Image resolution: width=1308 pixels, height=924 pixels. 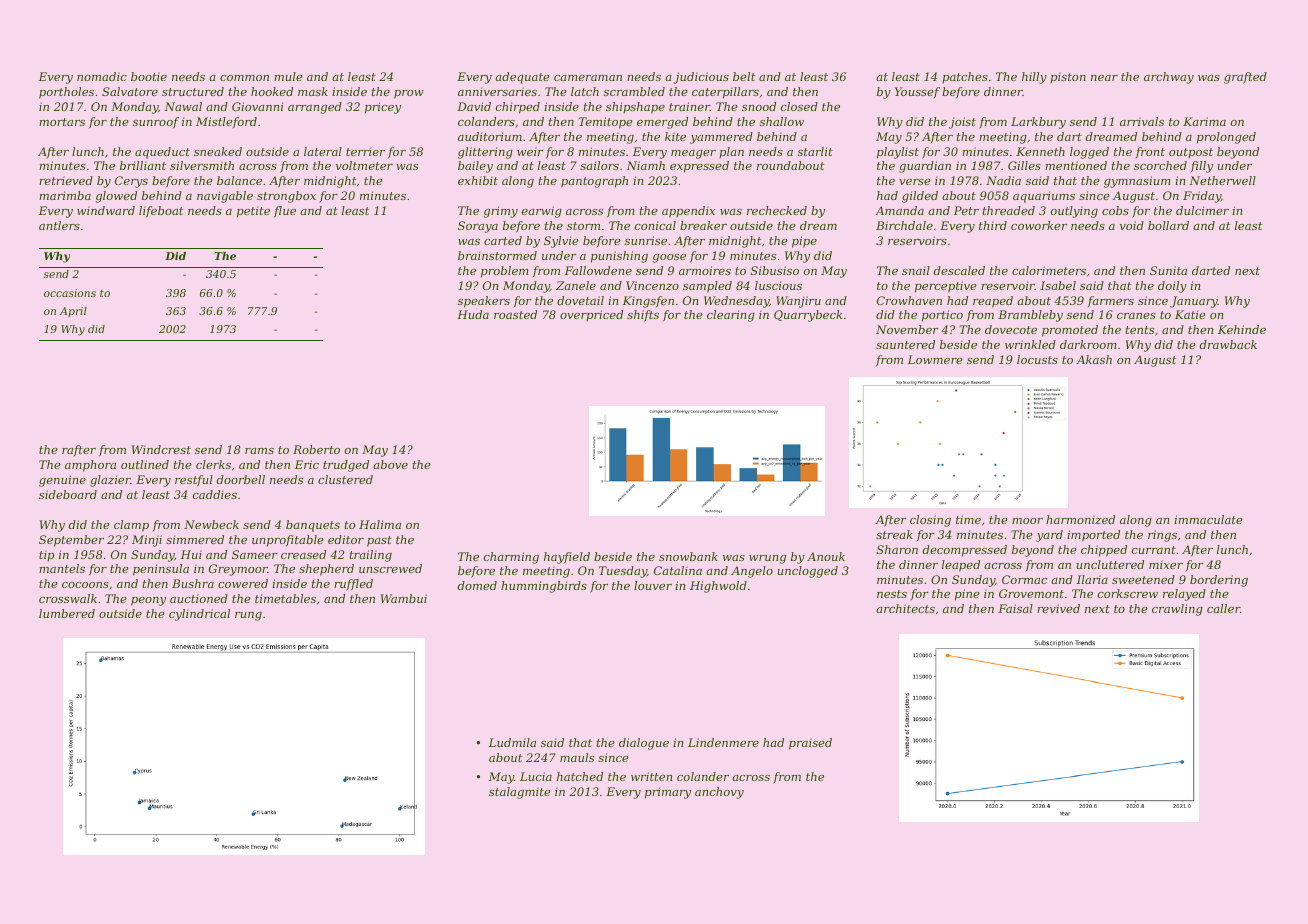 What do you see at coordinates (520, 793) in the document?
I see `stalagmite` at bounding box center [520, 793].
